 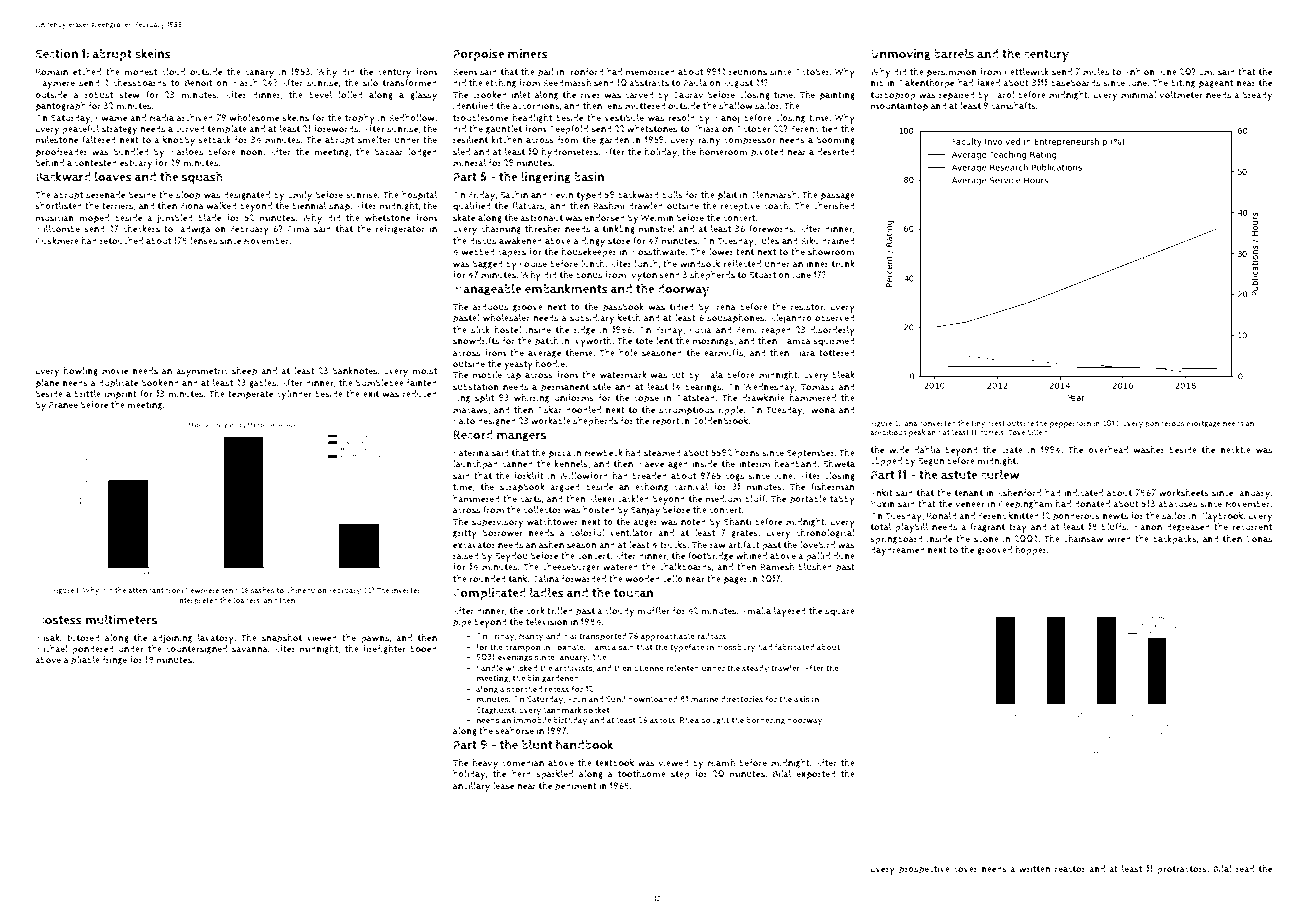 I want to click on mortgage, so click(x=1204, y=424).
